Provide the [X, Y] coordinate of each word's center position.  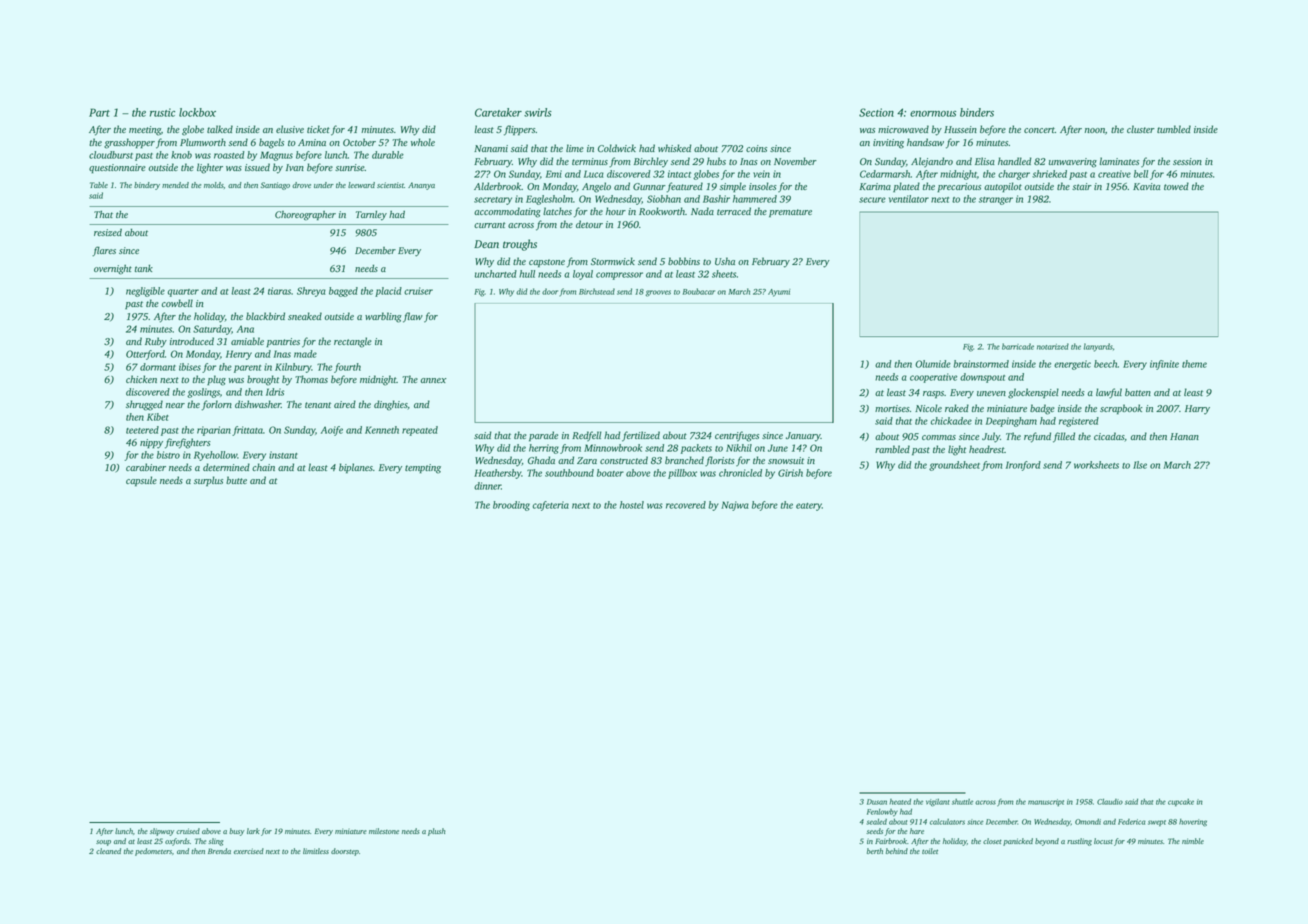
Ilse [1140, 465]
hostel [632, 505]
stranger [996, 201]
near [175, 405]
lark [253, 831]
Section [876, 112]
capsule [141, 481]
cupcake [1181, 803]
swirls [538, 112]
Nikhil [739, 448]
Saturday [212, 330]
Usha [725, 261]
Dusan [877, 802]
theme [1194, 364]
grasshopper [129, 143]
